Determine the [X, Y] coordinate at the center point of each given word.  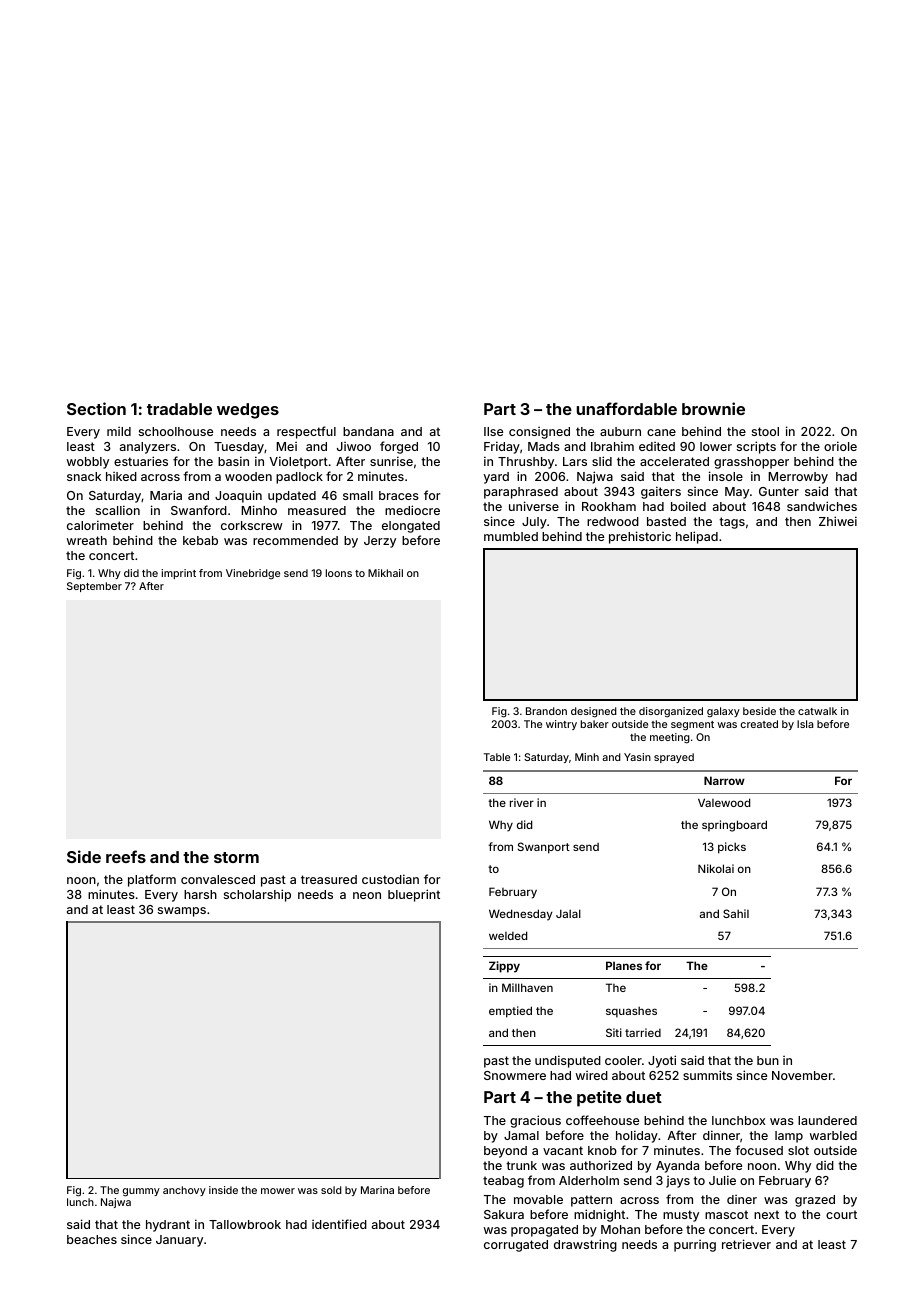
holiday [637, 1136]
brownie [713, 408]
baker [595, 724]
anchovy [184, 1191]
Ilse [493, 431]
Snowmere [515, 1075]
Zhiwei [838, 521]
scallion [118, 510]
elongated [411, 527]
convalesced [218, 879]
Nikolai [716, 868]
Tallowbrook [245, 1224]
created [759, 724]
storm [236, 857]
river [522, 802]
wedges [248, 411]
